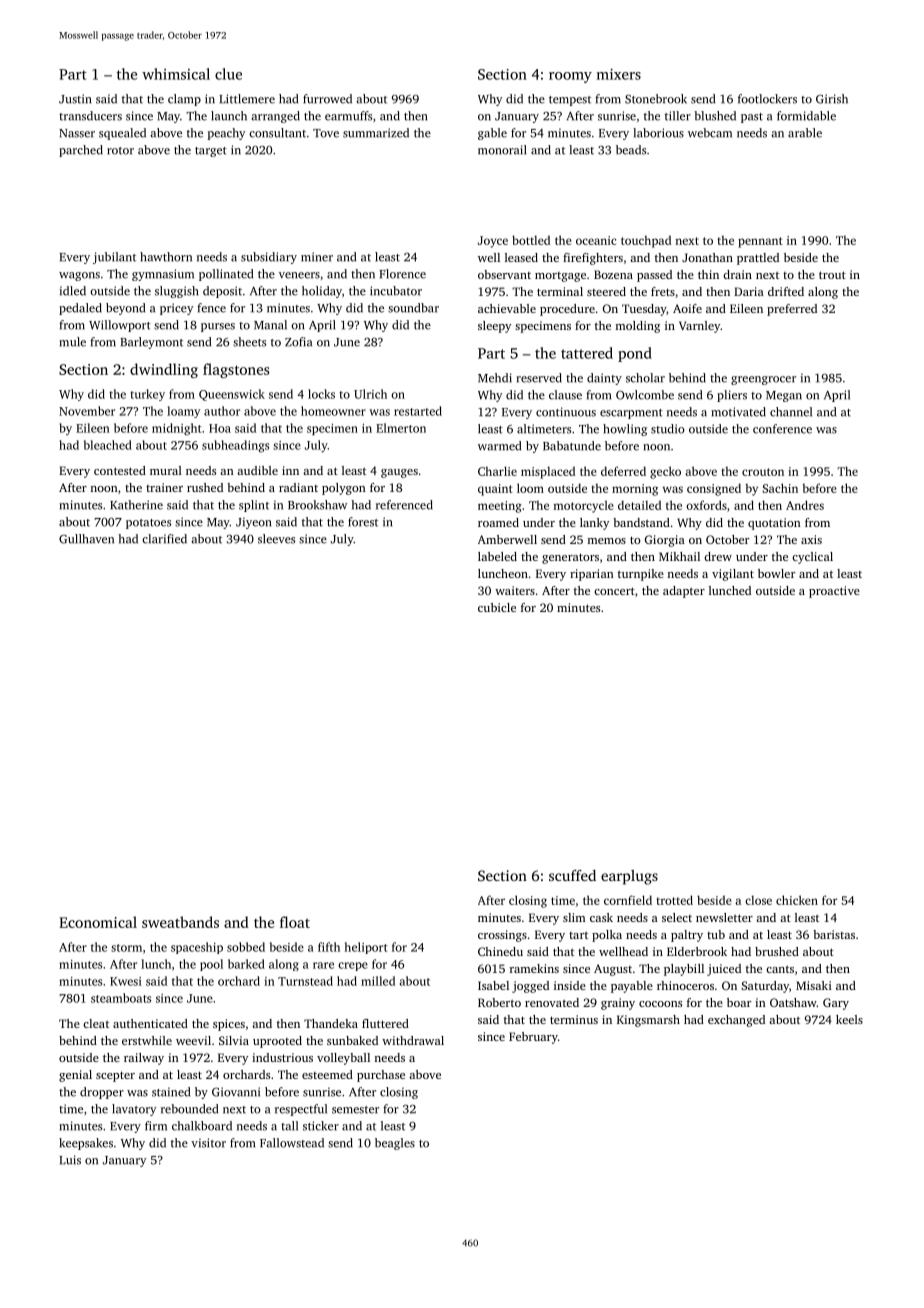  Describe the element at coordinates (619, 74) in the screenshot. I see `mixers` at that location.
